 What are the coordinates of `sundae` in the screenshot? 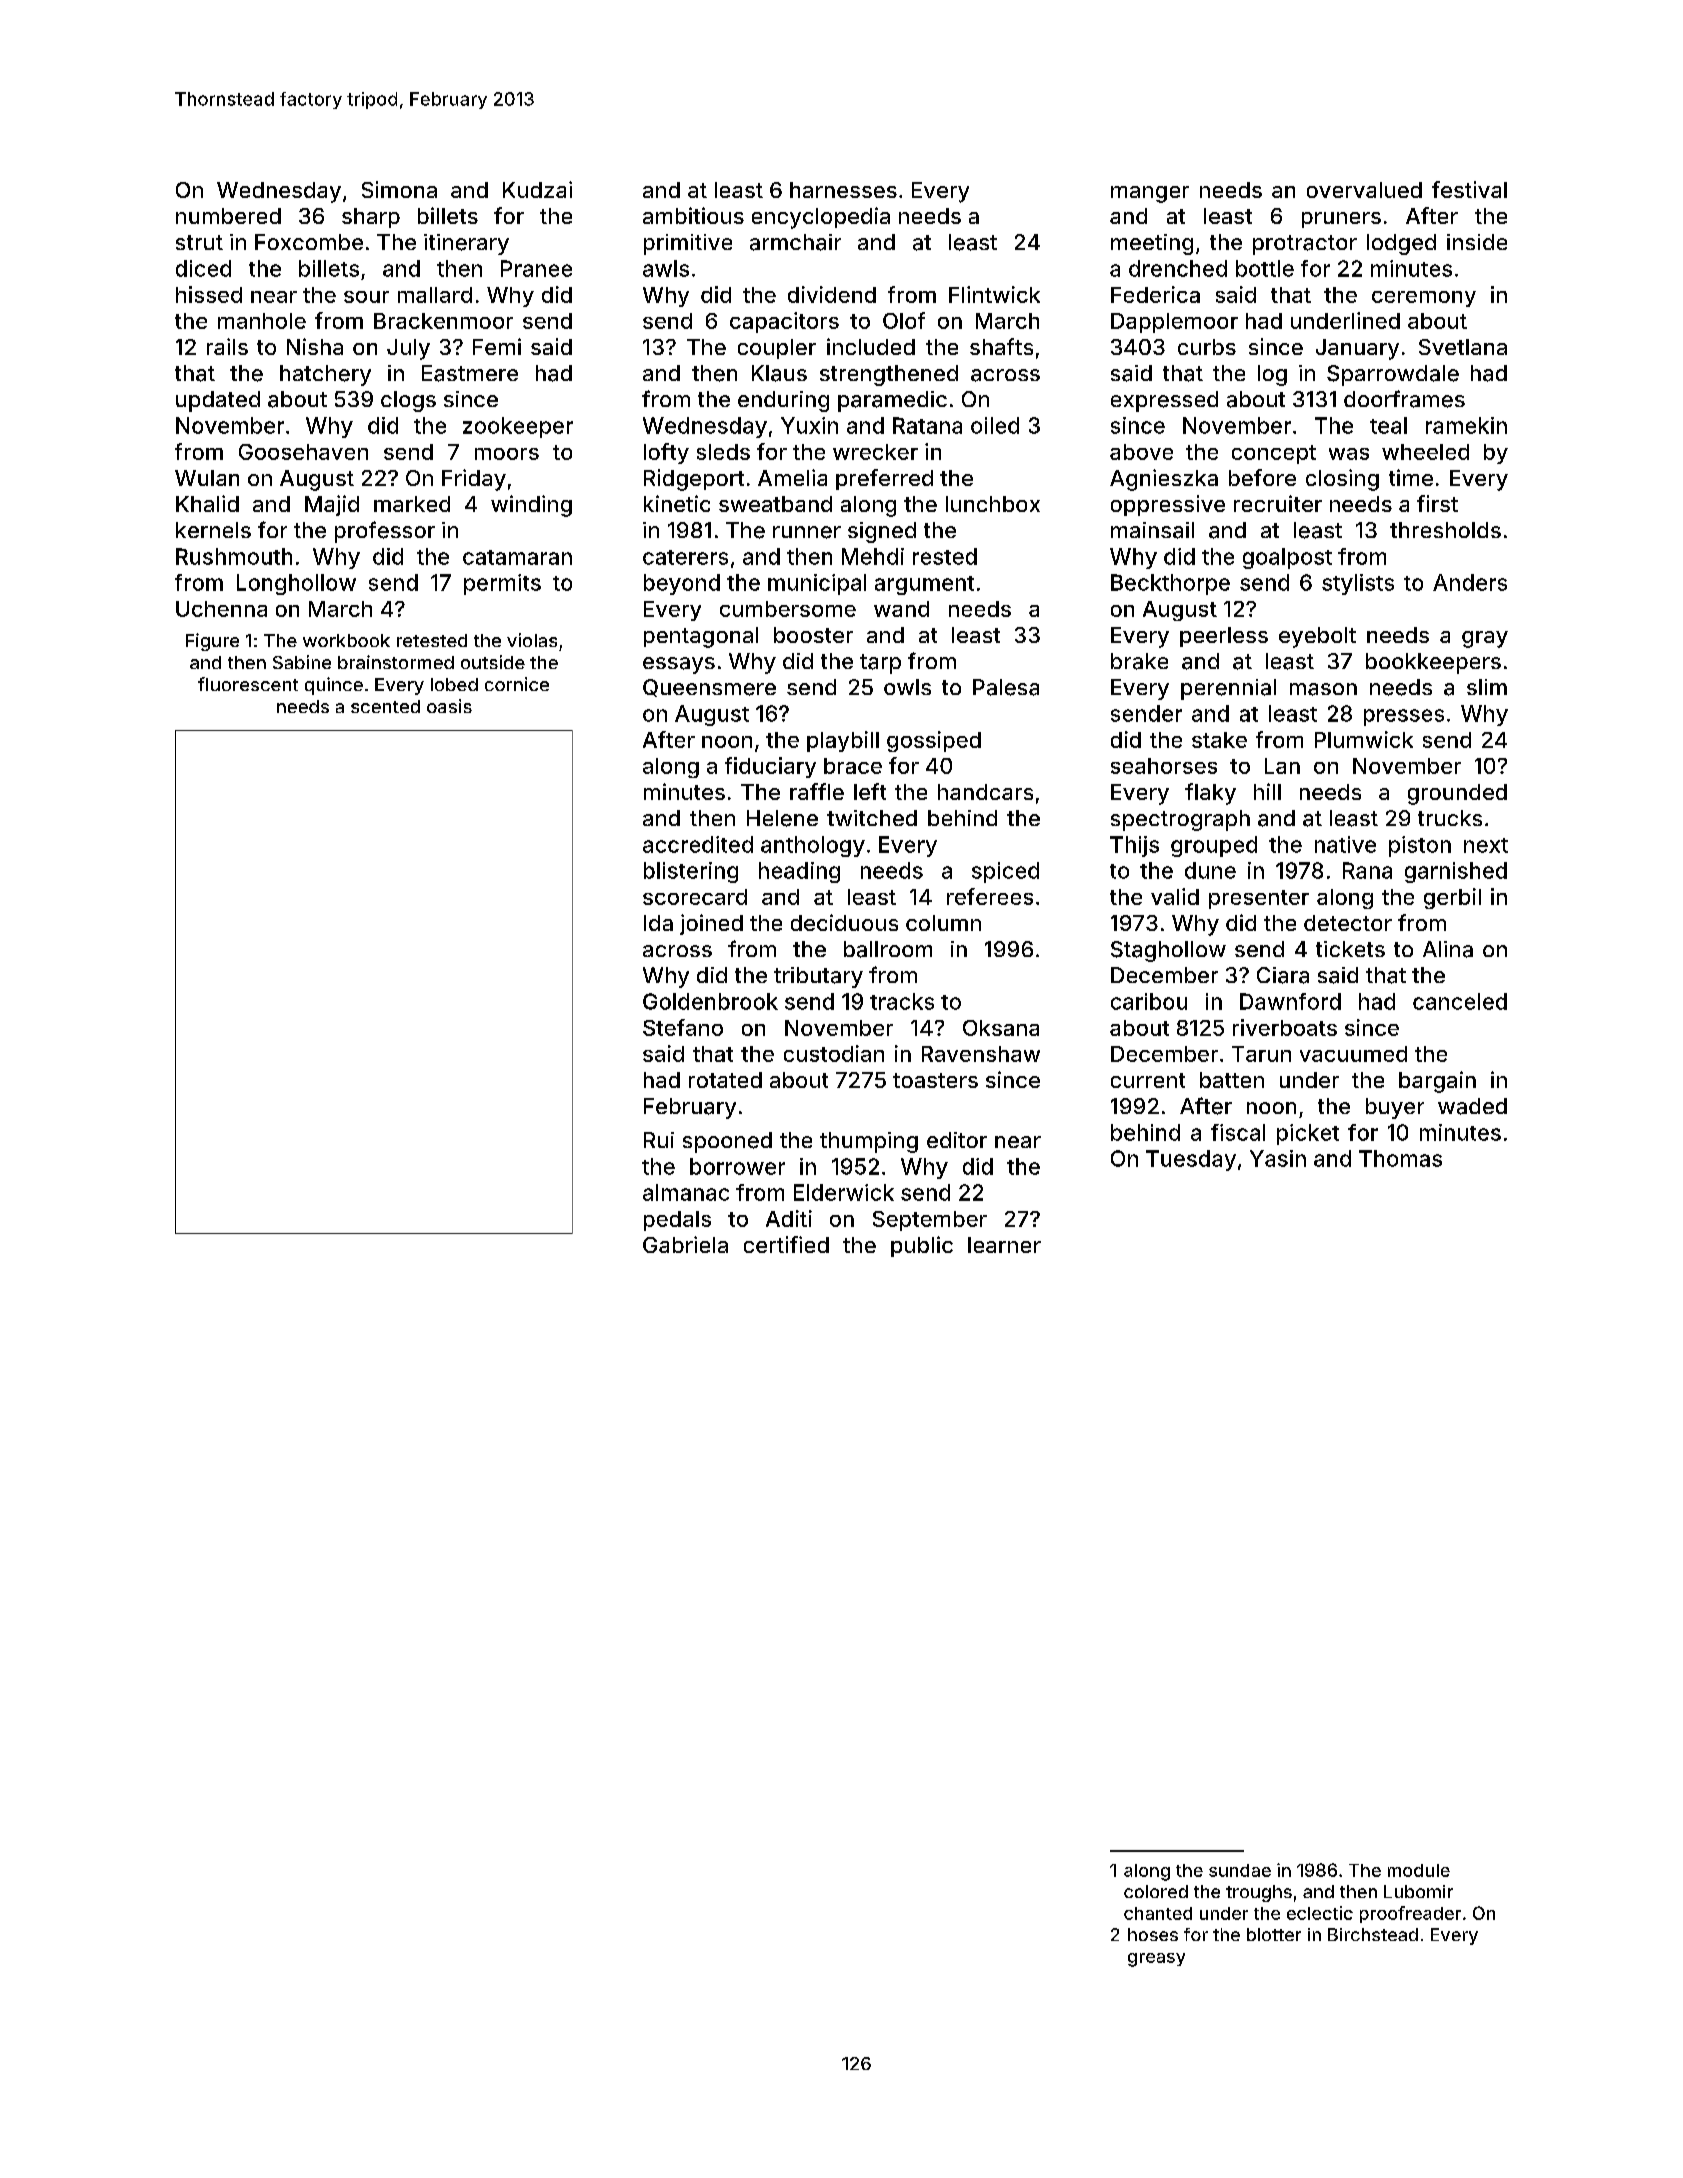 It's located at (1240, 1870).
